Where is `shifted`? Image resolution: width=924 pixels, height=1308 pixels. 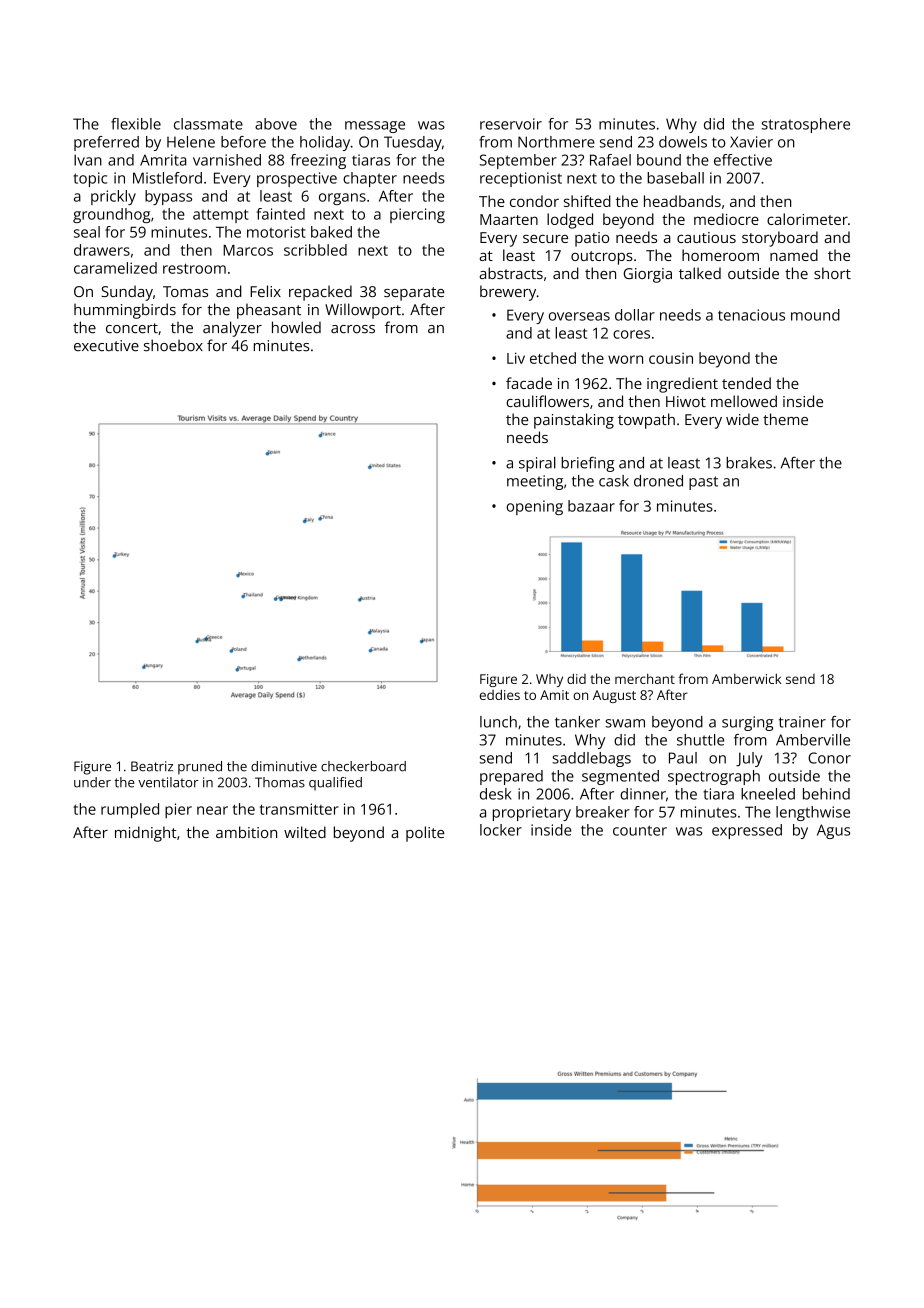 shifted is located at coordinates (587, 201).
